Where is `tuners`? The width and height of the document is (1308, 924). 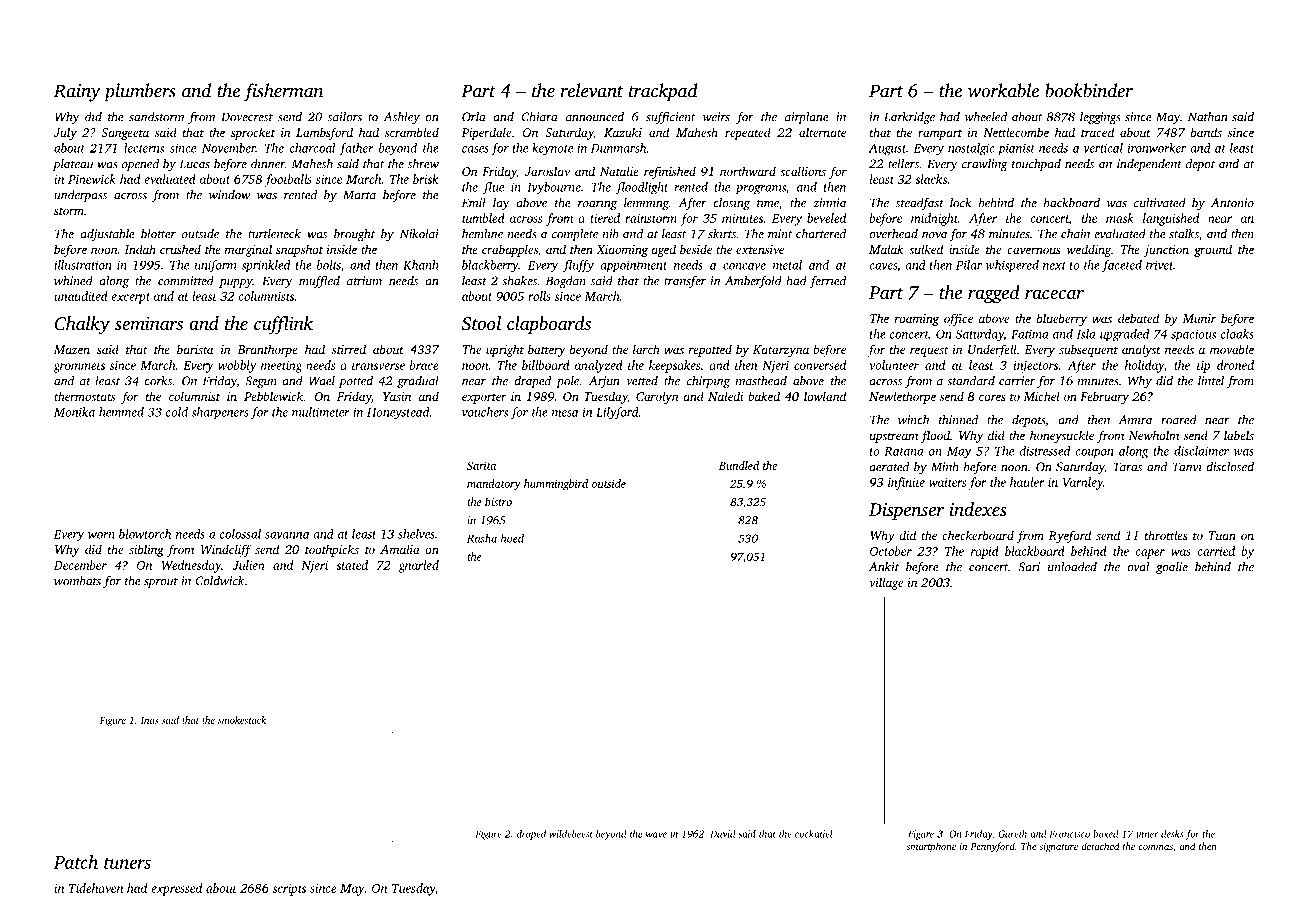
tuners is located at coordinates (127, 863).
